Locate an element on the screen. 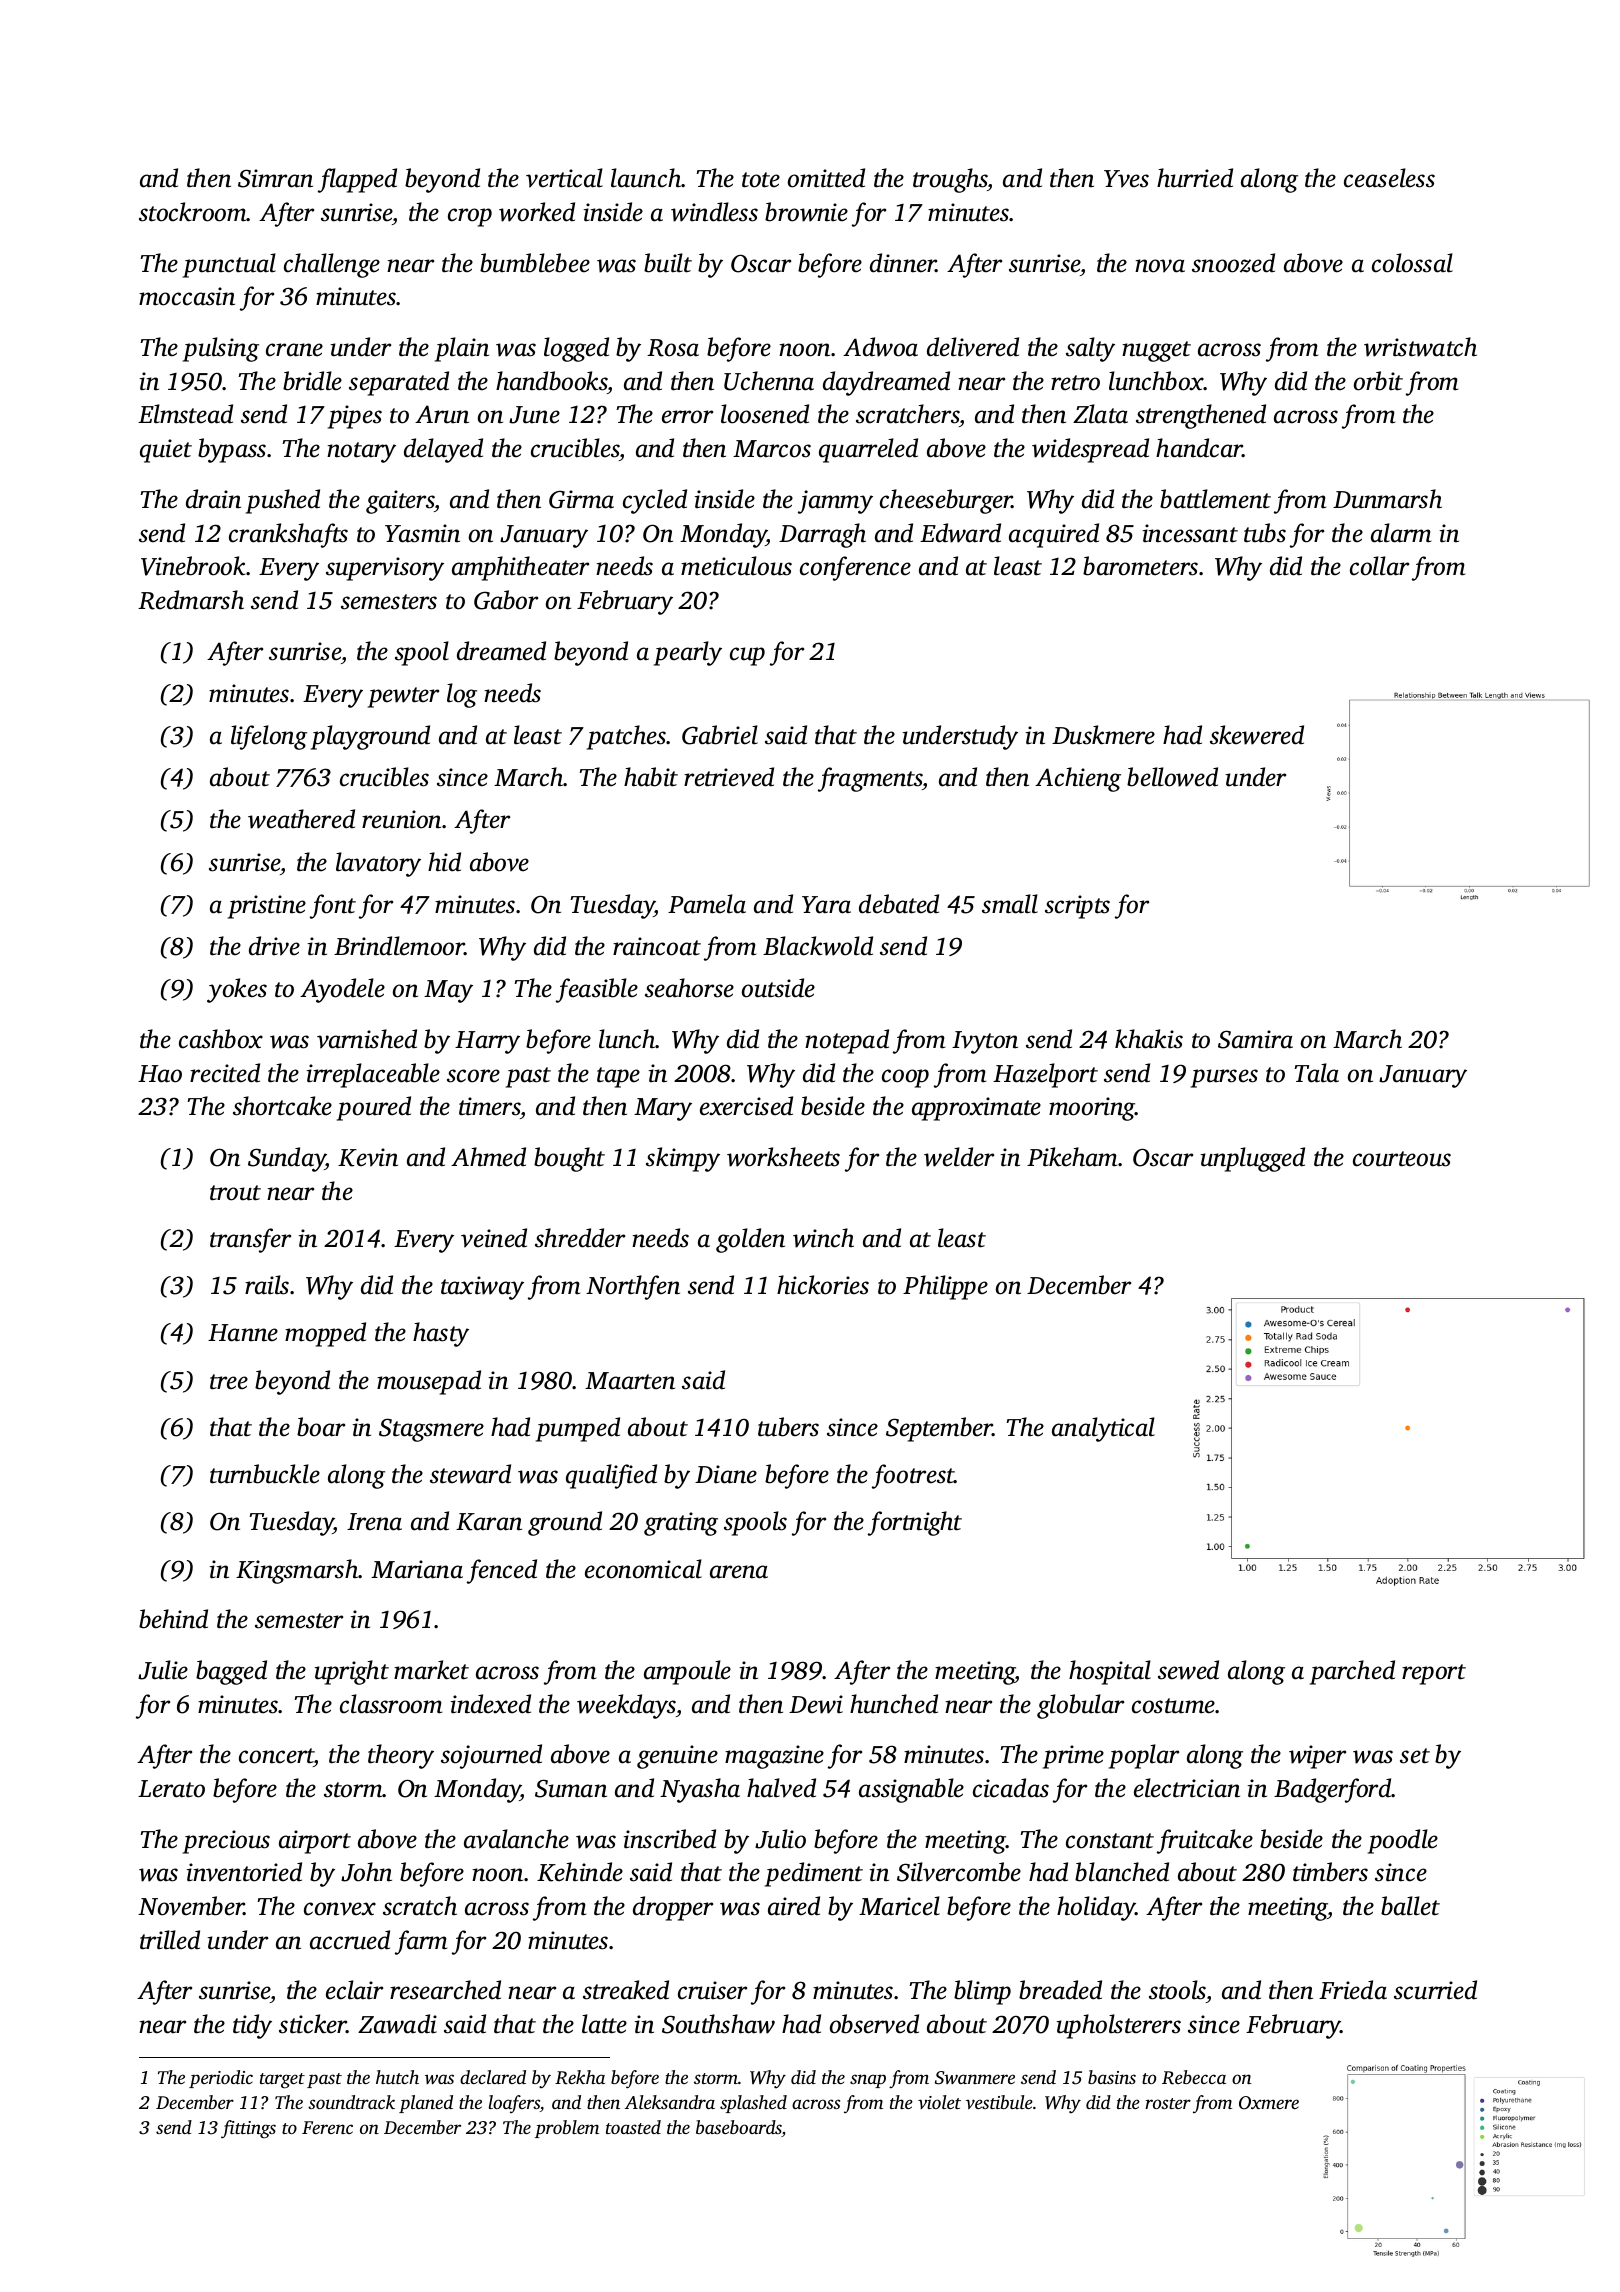 The width and height of the screenshot is (1620, 2292). khakis is located at coordinates (1149, 1039).
